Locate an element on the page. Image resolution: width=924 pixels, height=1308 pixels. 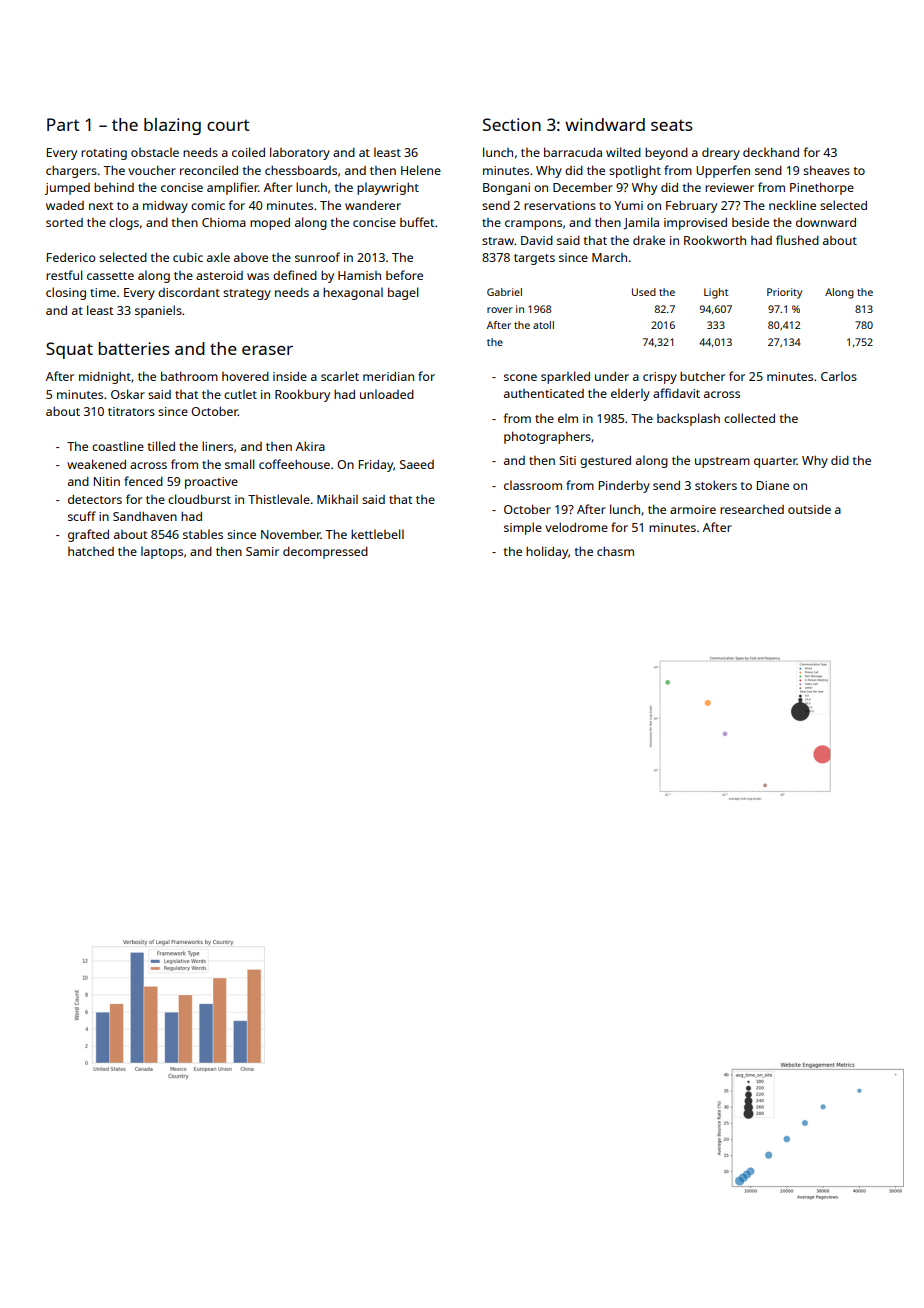
Rookworth is located at coordinates (715, 240).
